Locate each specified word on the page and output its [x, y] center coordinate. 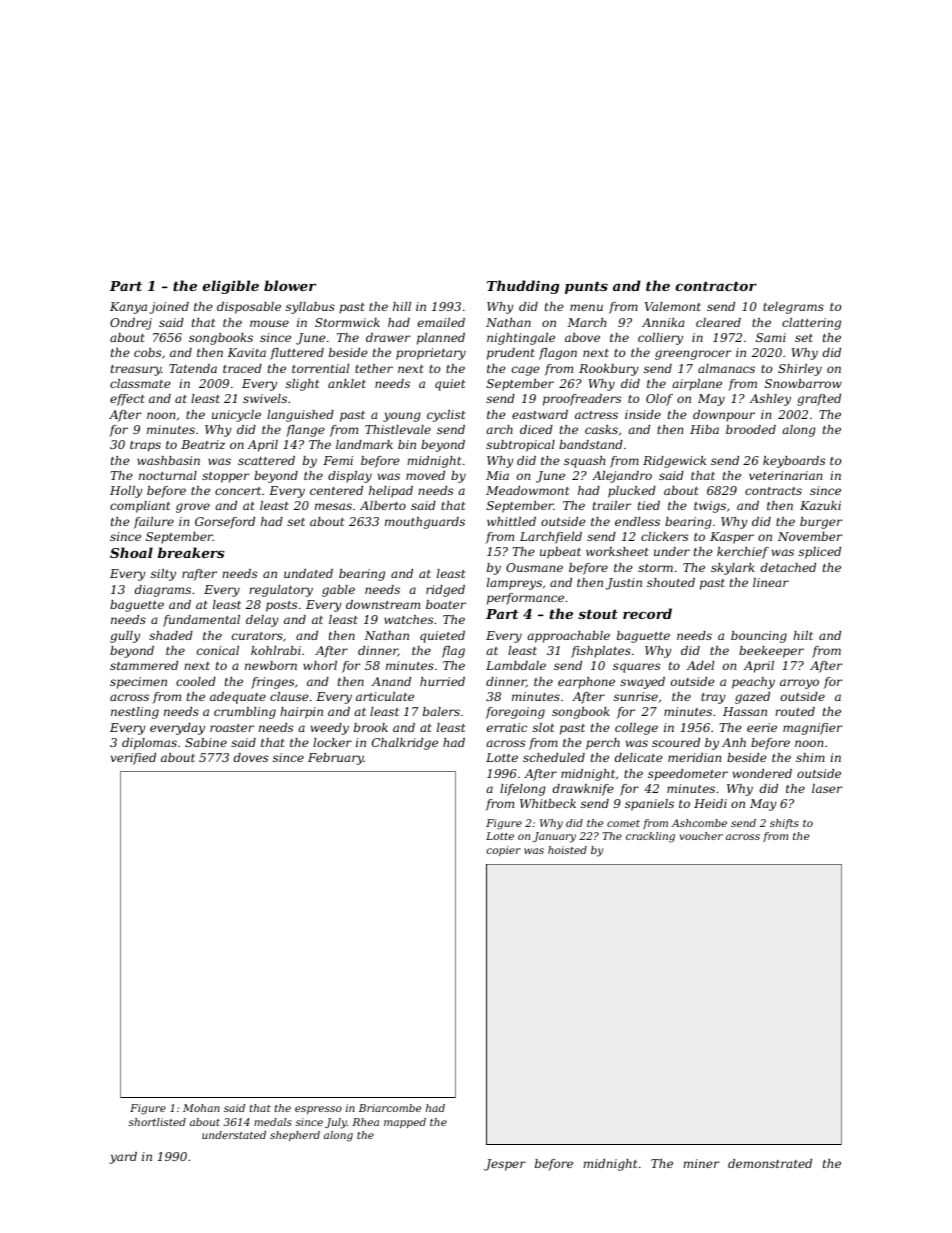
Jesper [505, 1165]
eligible [230, 287]
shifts [784, 824]
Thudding [523, 287]
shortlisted [157, 1122]
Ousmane [534, 567]
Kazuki [820, 505]
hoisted [567, 850]
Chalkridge [405, 744]
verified [133, 759]
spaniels [649, 805]
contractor [716, 286]
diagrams [163, 591]
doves [251, 757]
